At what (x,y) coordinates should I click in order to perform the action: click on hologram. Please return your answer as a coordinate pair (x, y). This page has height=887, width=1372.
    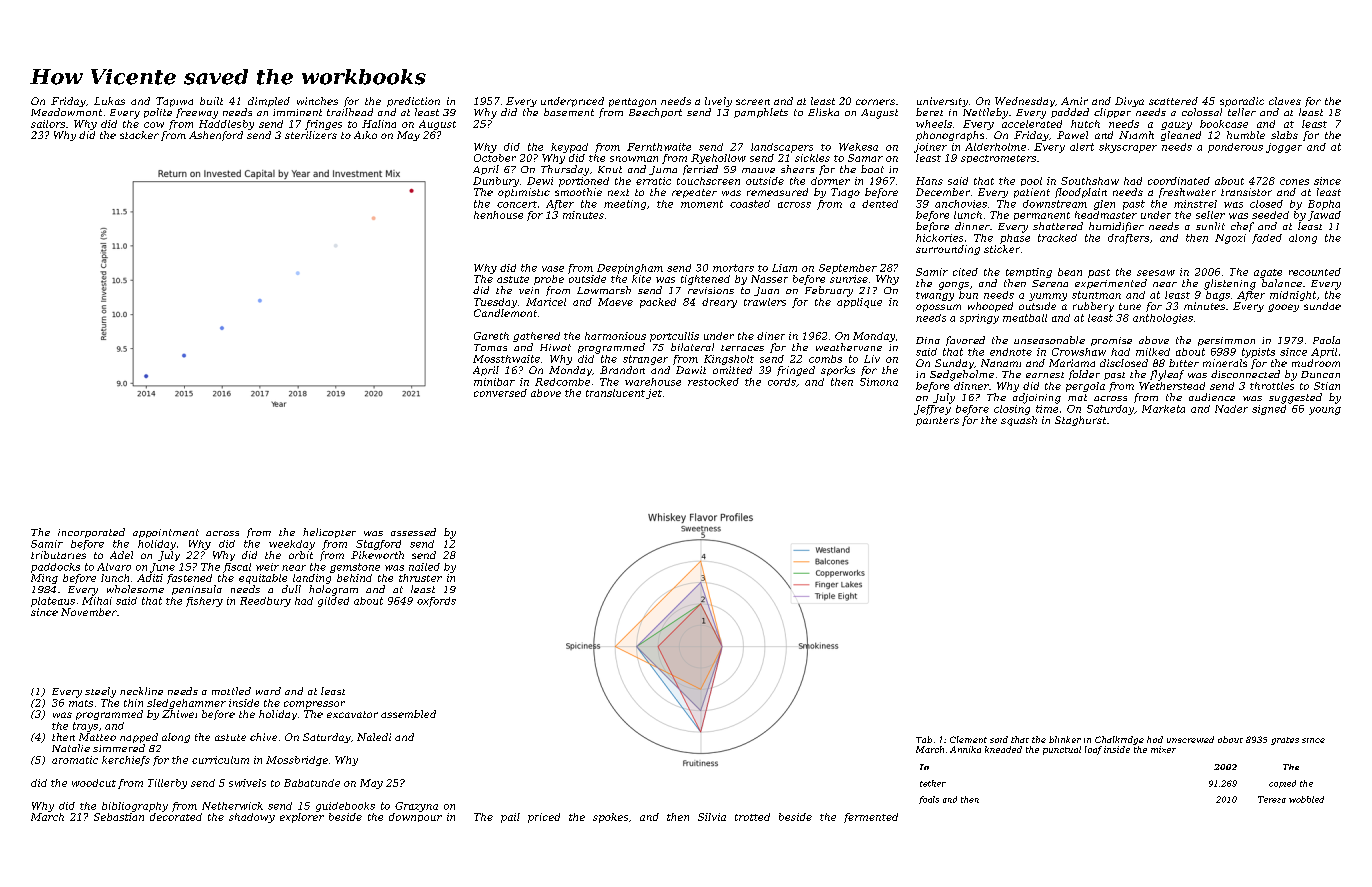
    Looking at the image, I should click on (333, 590).
